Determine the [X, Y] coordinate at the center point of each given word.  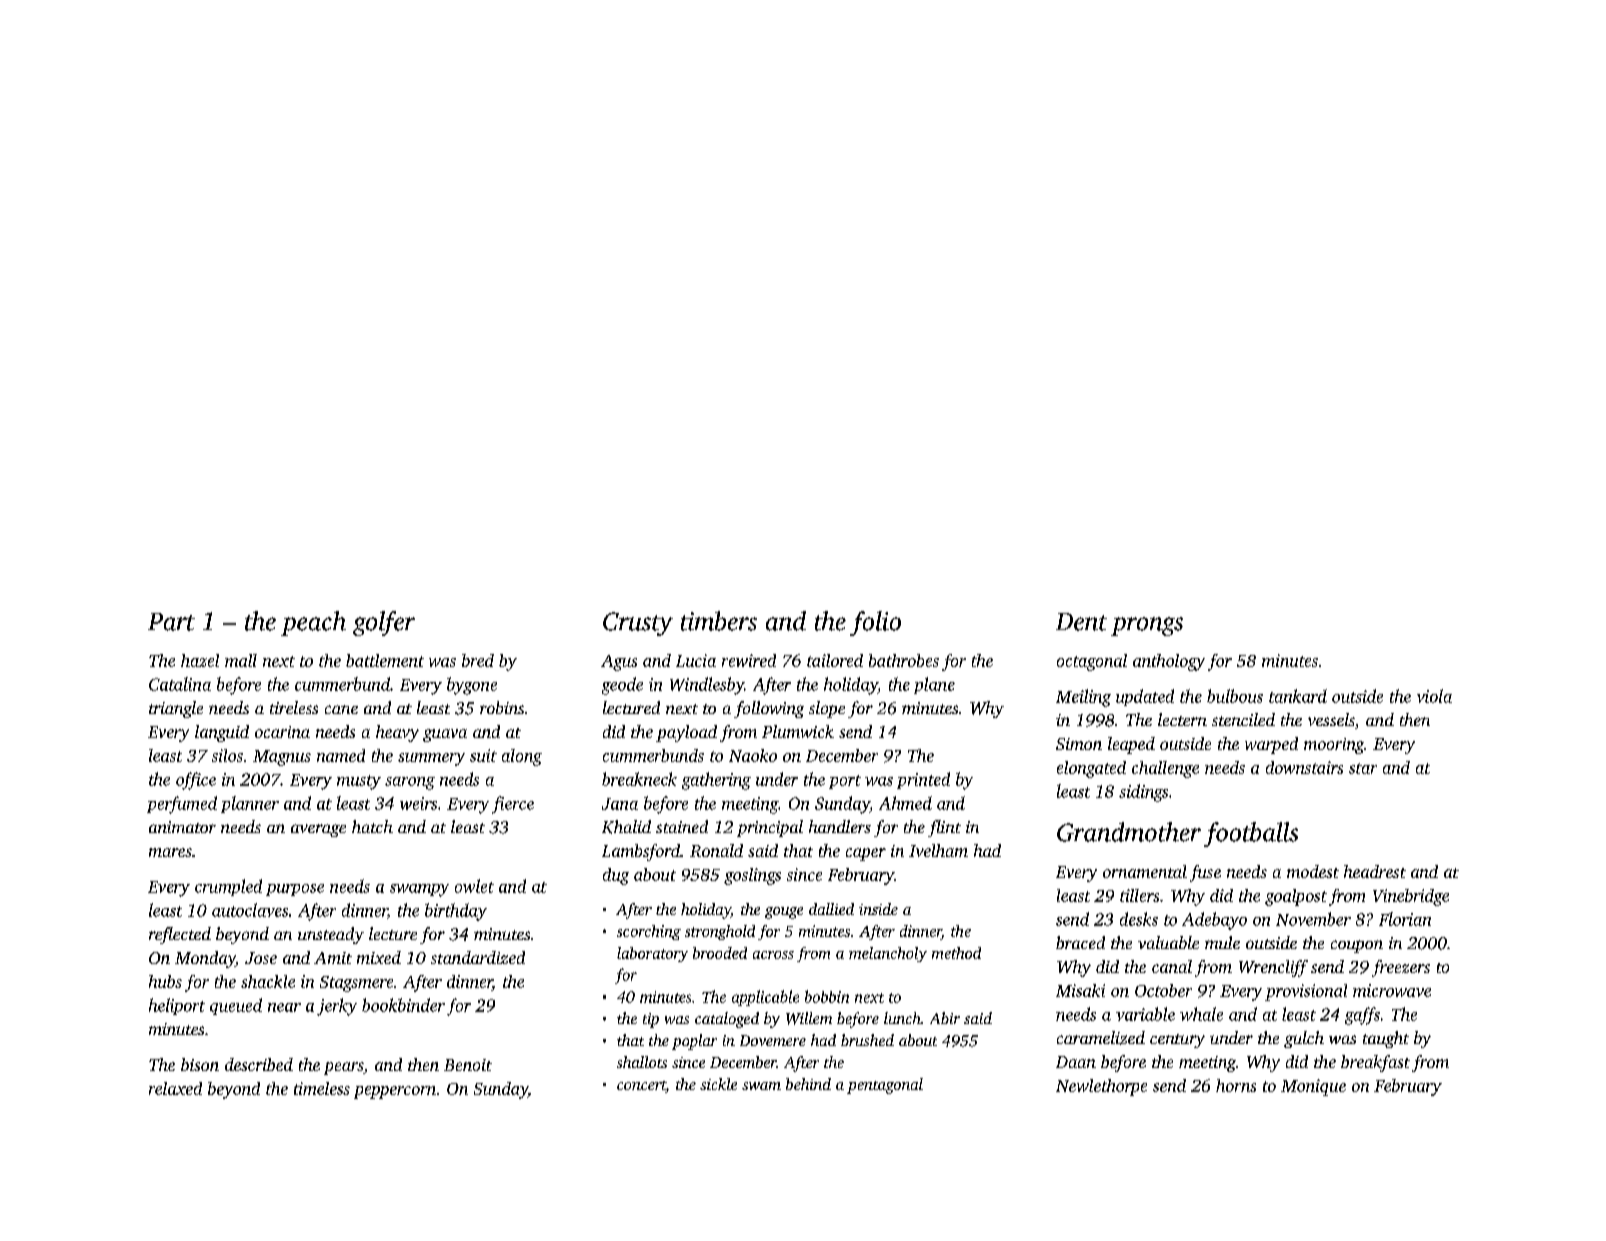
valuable [1168, 942]
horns [1236, 1085]
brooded [720, 953]
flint [944, 828]
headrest [1375, 871]
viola [1434, 696]
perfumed [182, 805]
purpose [295, 890]
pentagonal [885, 1086]
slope [827, 709]
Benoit [468, 1065]
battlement [385, 660]
